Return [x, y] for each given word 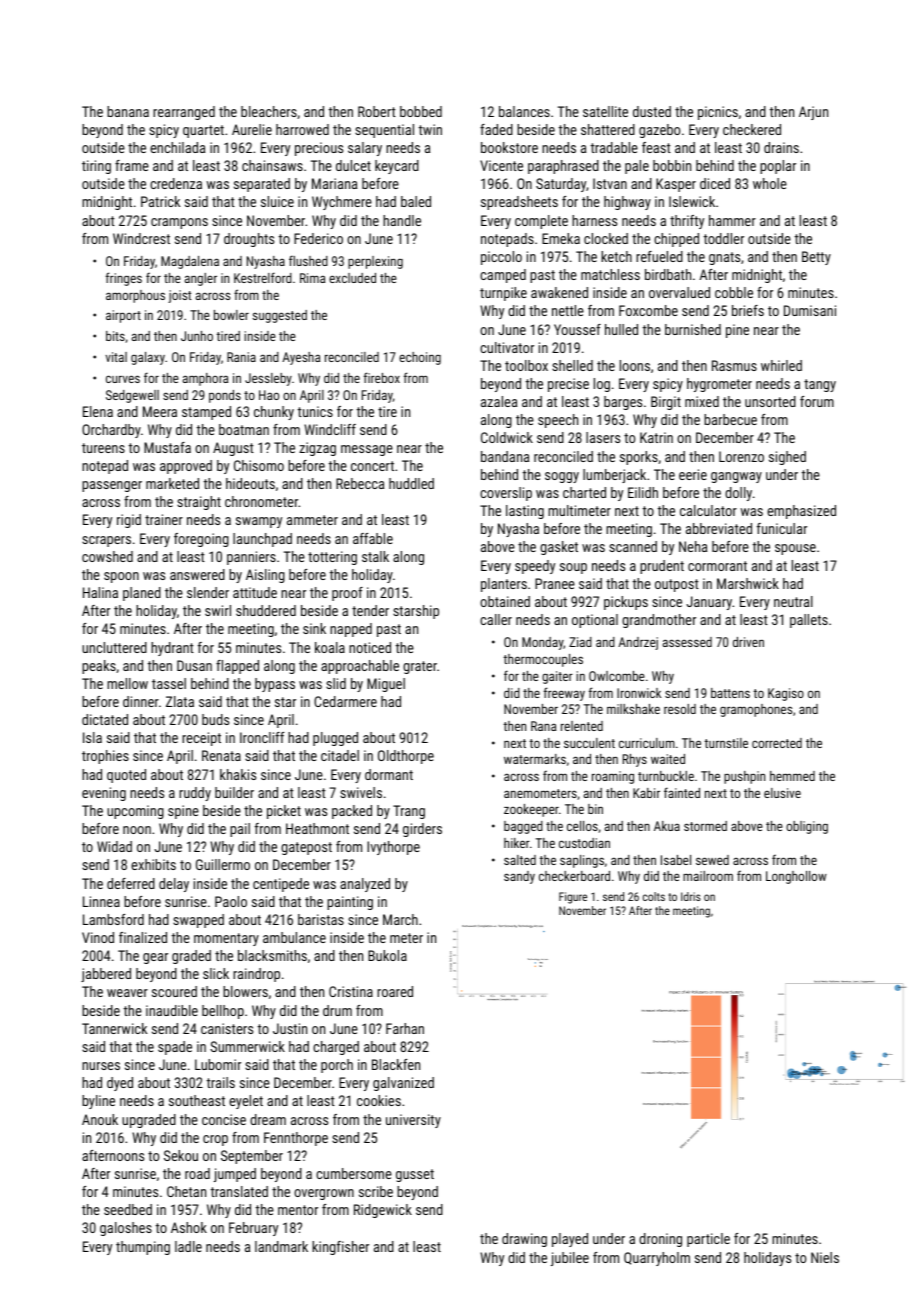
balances [524, 111]
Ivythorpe [393, 848]
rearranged [184, 113]
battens [730, 693]
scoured [174, 991]
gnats [724, 258]
